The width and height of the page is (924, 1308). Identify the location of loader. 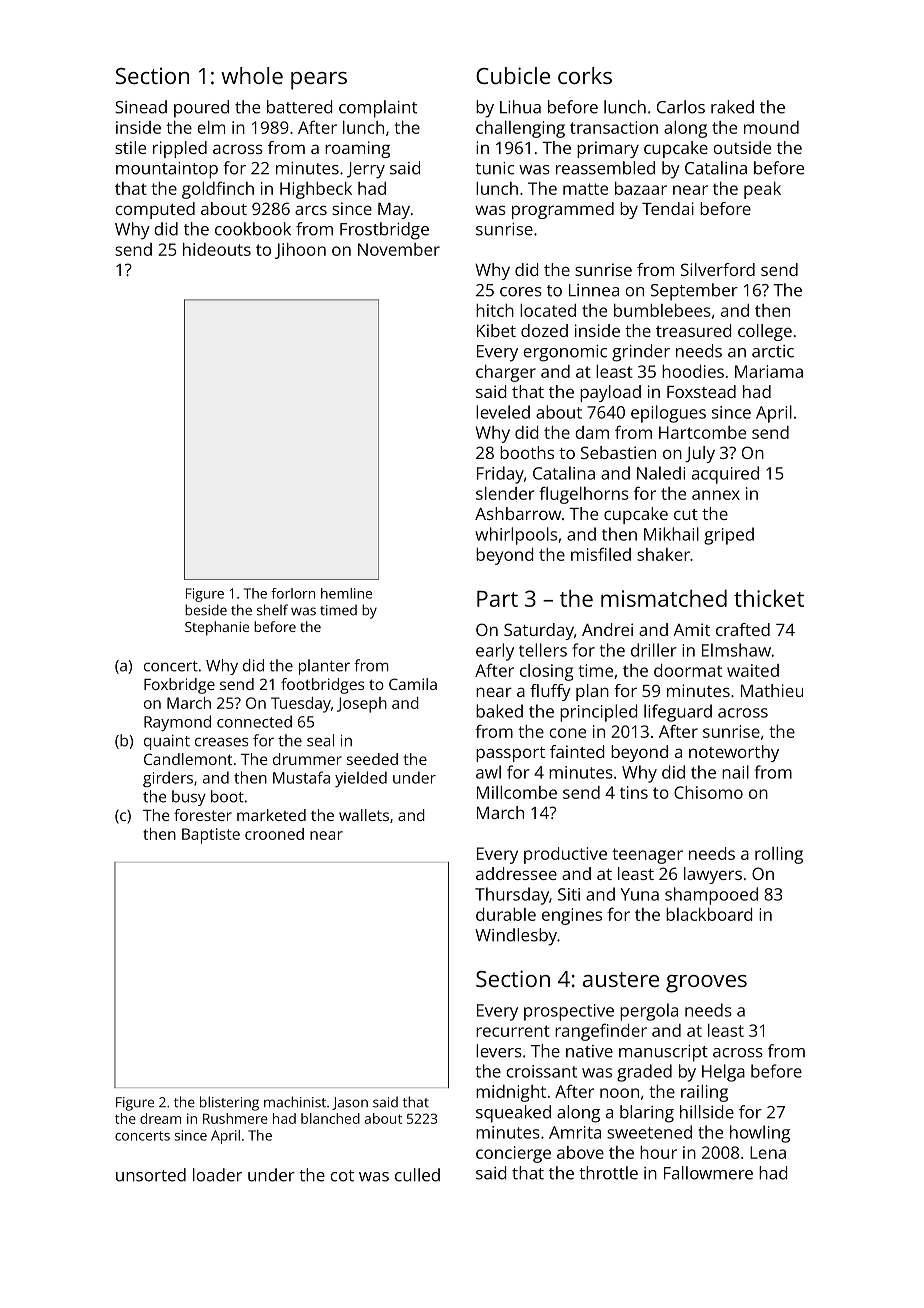
(217, 1175).
